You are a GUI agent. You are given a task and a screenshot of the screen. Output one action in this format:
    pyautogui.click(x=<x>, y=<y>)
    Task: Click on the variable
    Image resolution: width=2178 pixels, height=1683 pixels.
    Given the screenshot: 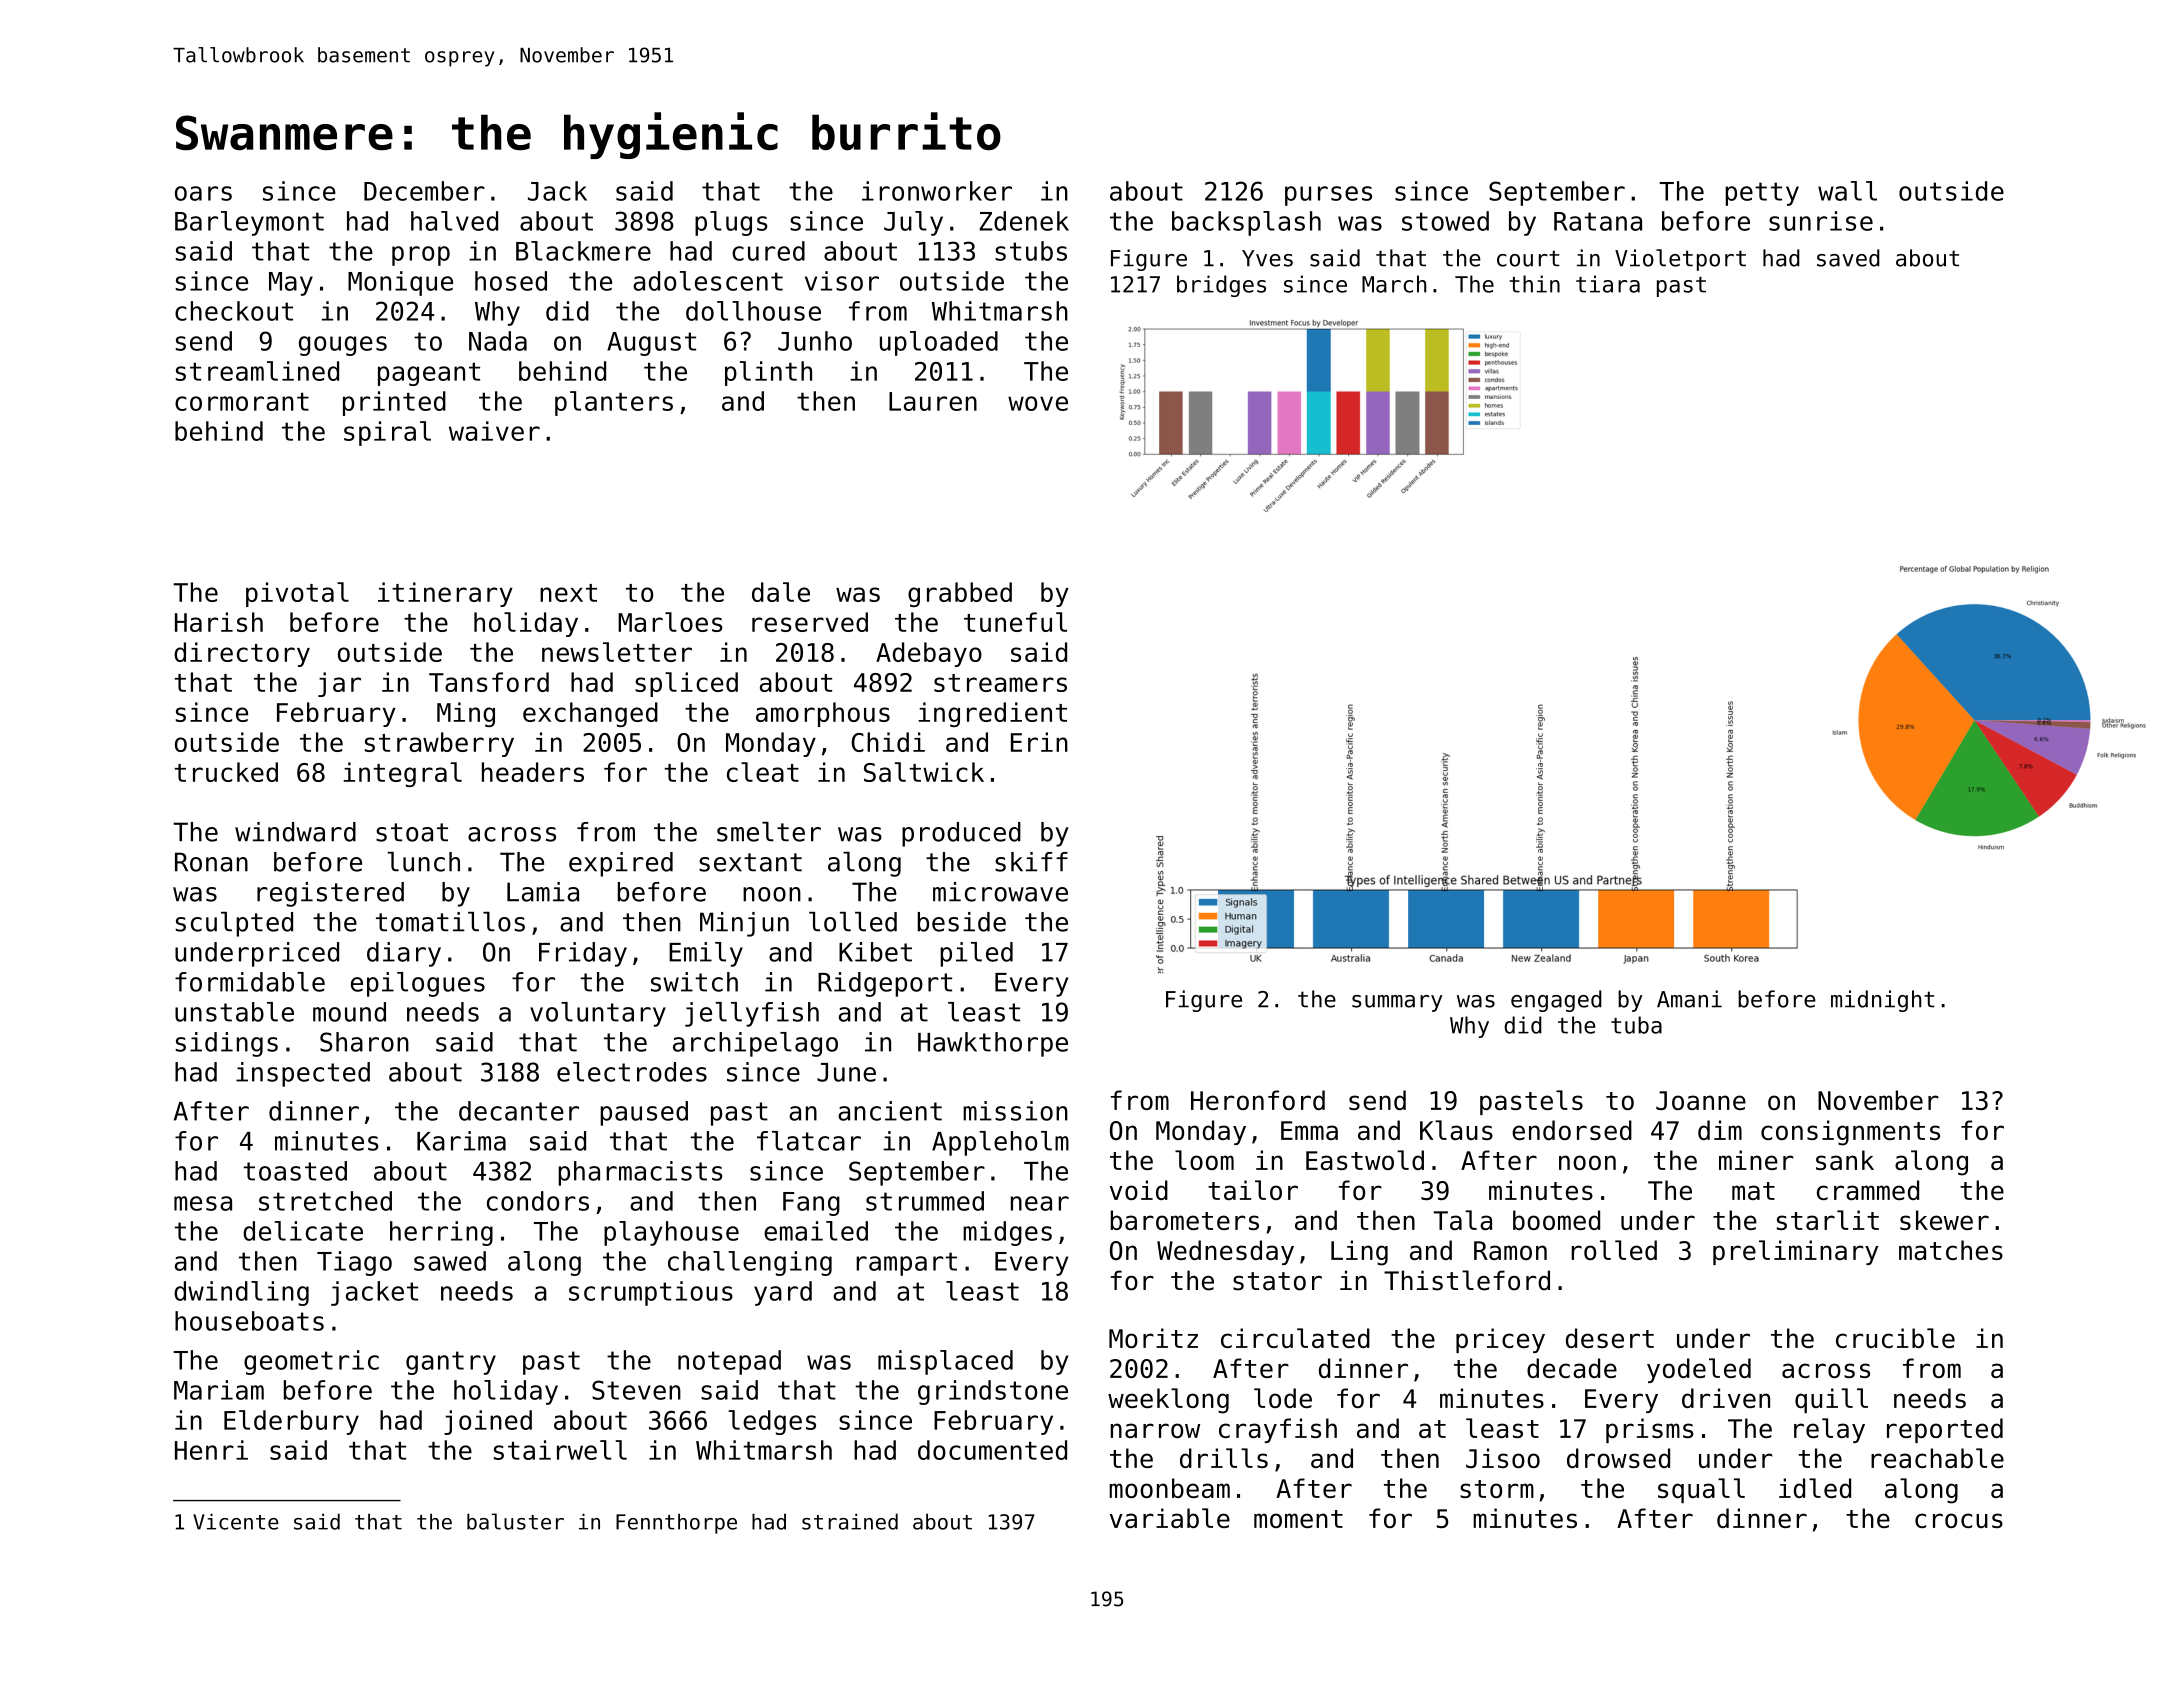 What is the action you would take?
    pyautogui.click(x=1170, y=1518)
